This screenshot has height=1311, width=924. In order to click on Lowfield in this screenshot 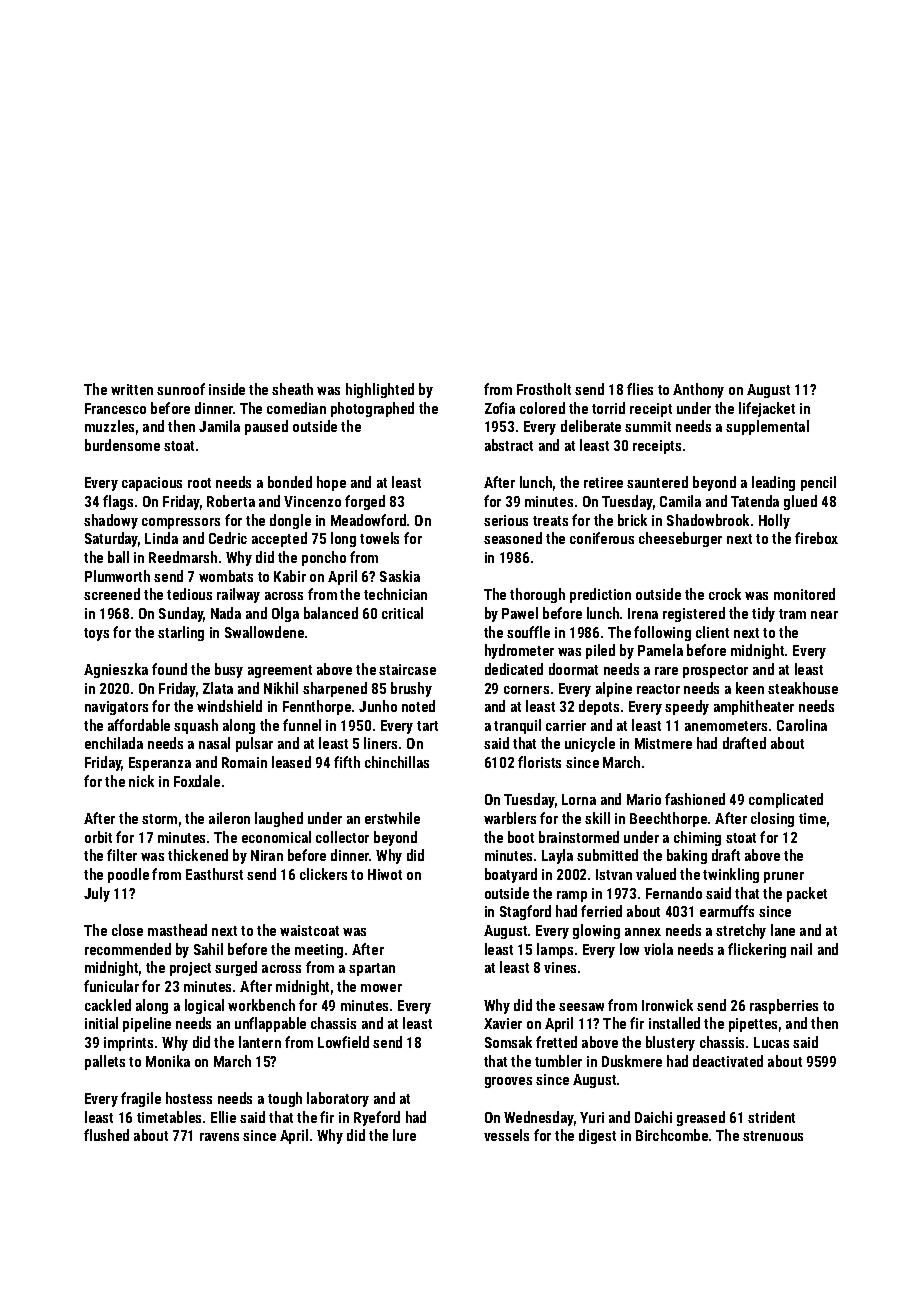, I will do `click(343, 1042)`.
